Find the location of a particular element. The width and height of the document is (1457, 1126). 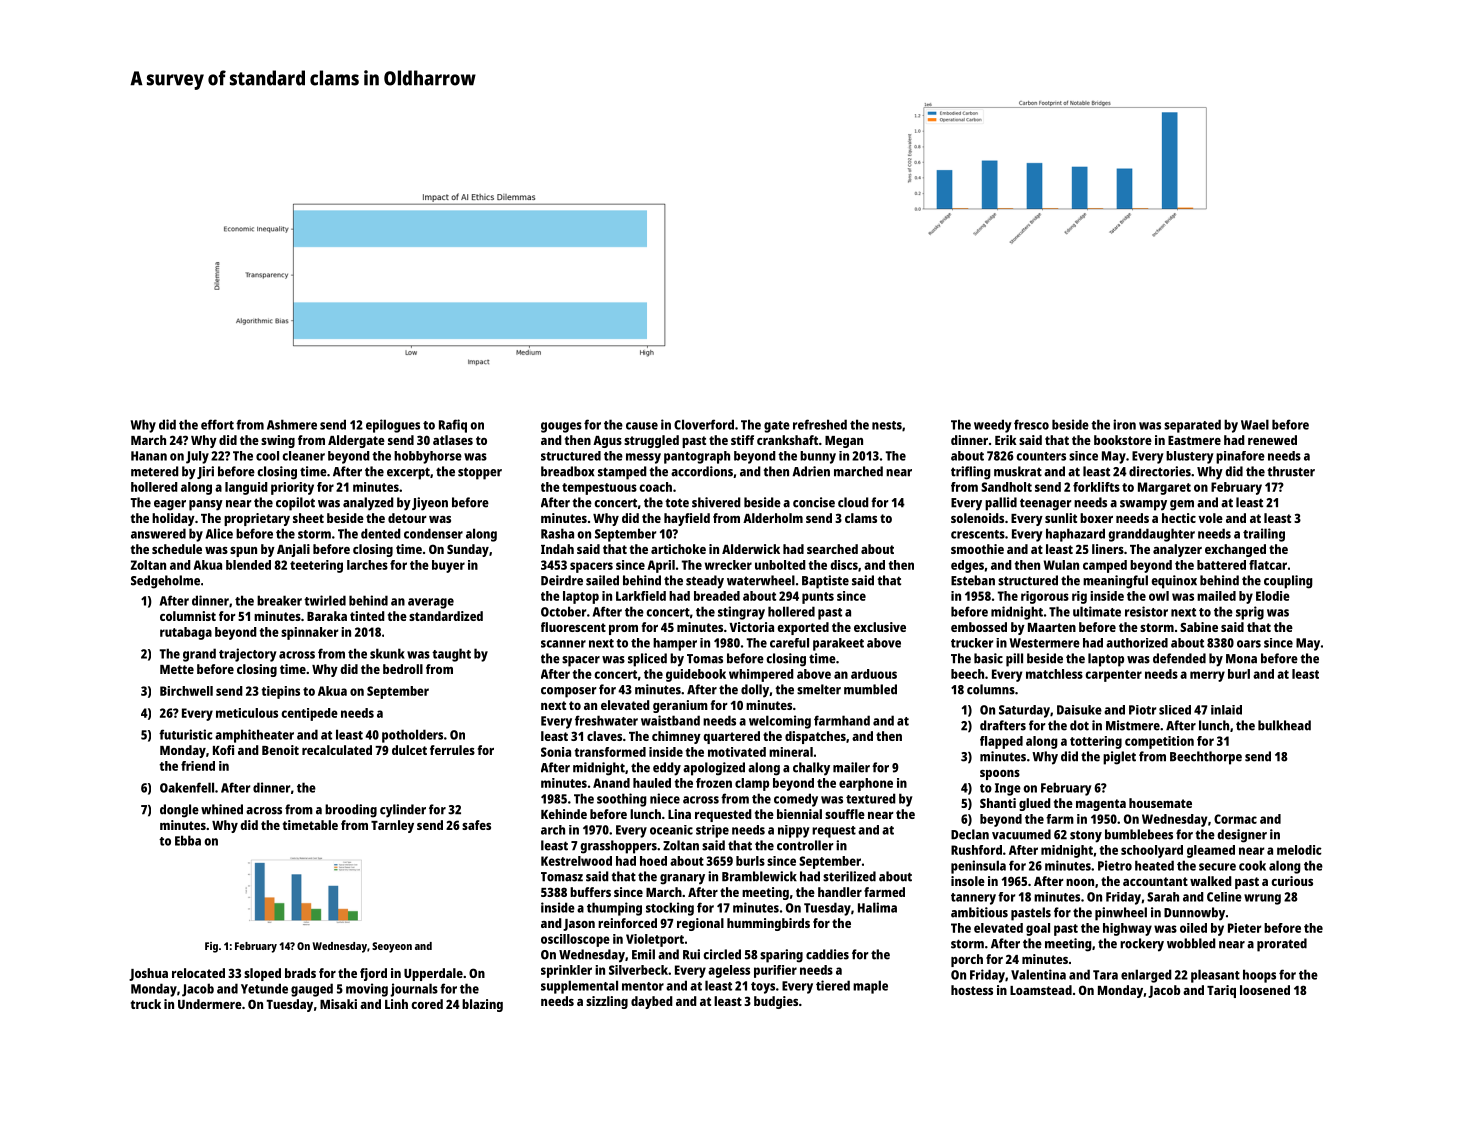

Birchwell is located at coordinates (186, 691).
